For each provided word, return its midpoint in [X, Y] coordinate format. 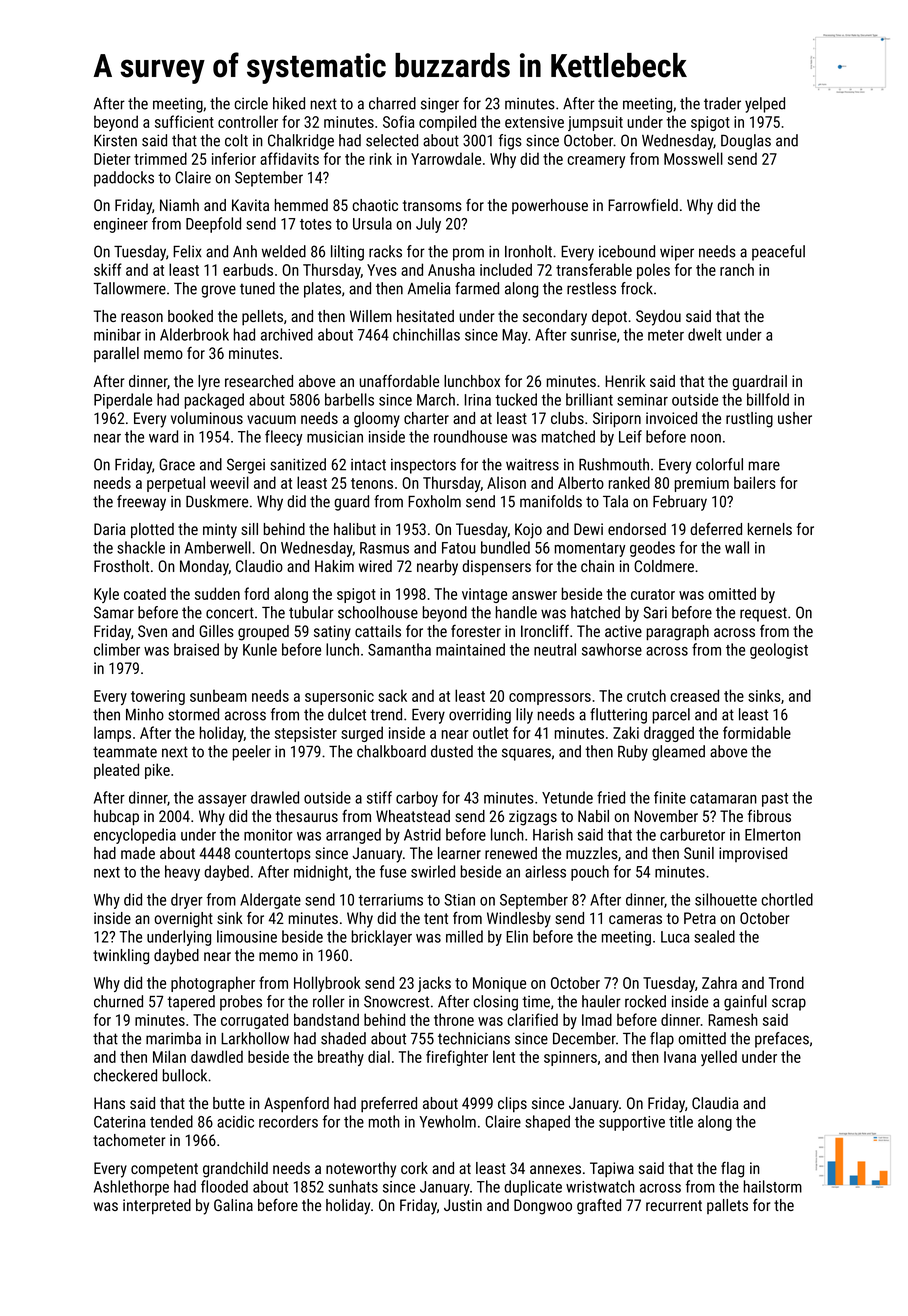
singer [440, 105]
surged [362, 734]
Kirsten [115, 141]
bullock [185, 1075]
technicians [474, 1038]
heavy [182, 873]
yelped [765, 105]
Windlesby [519, 920]
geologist [779, 651]
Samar [114, 612]
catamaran [723, 798]
